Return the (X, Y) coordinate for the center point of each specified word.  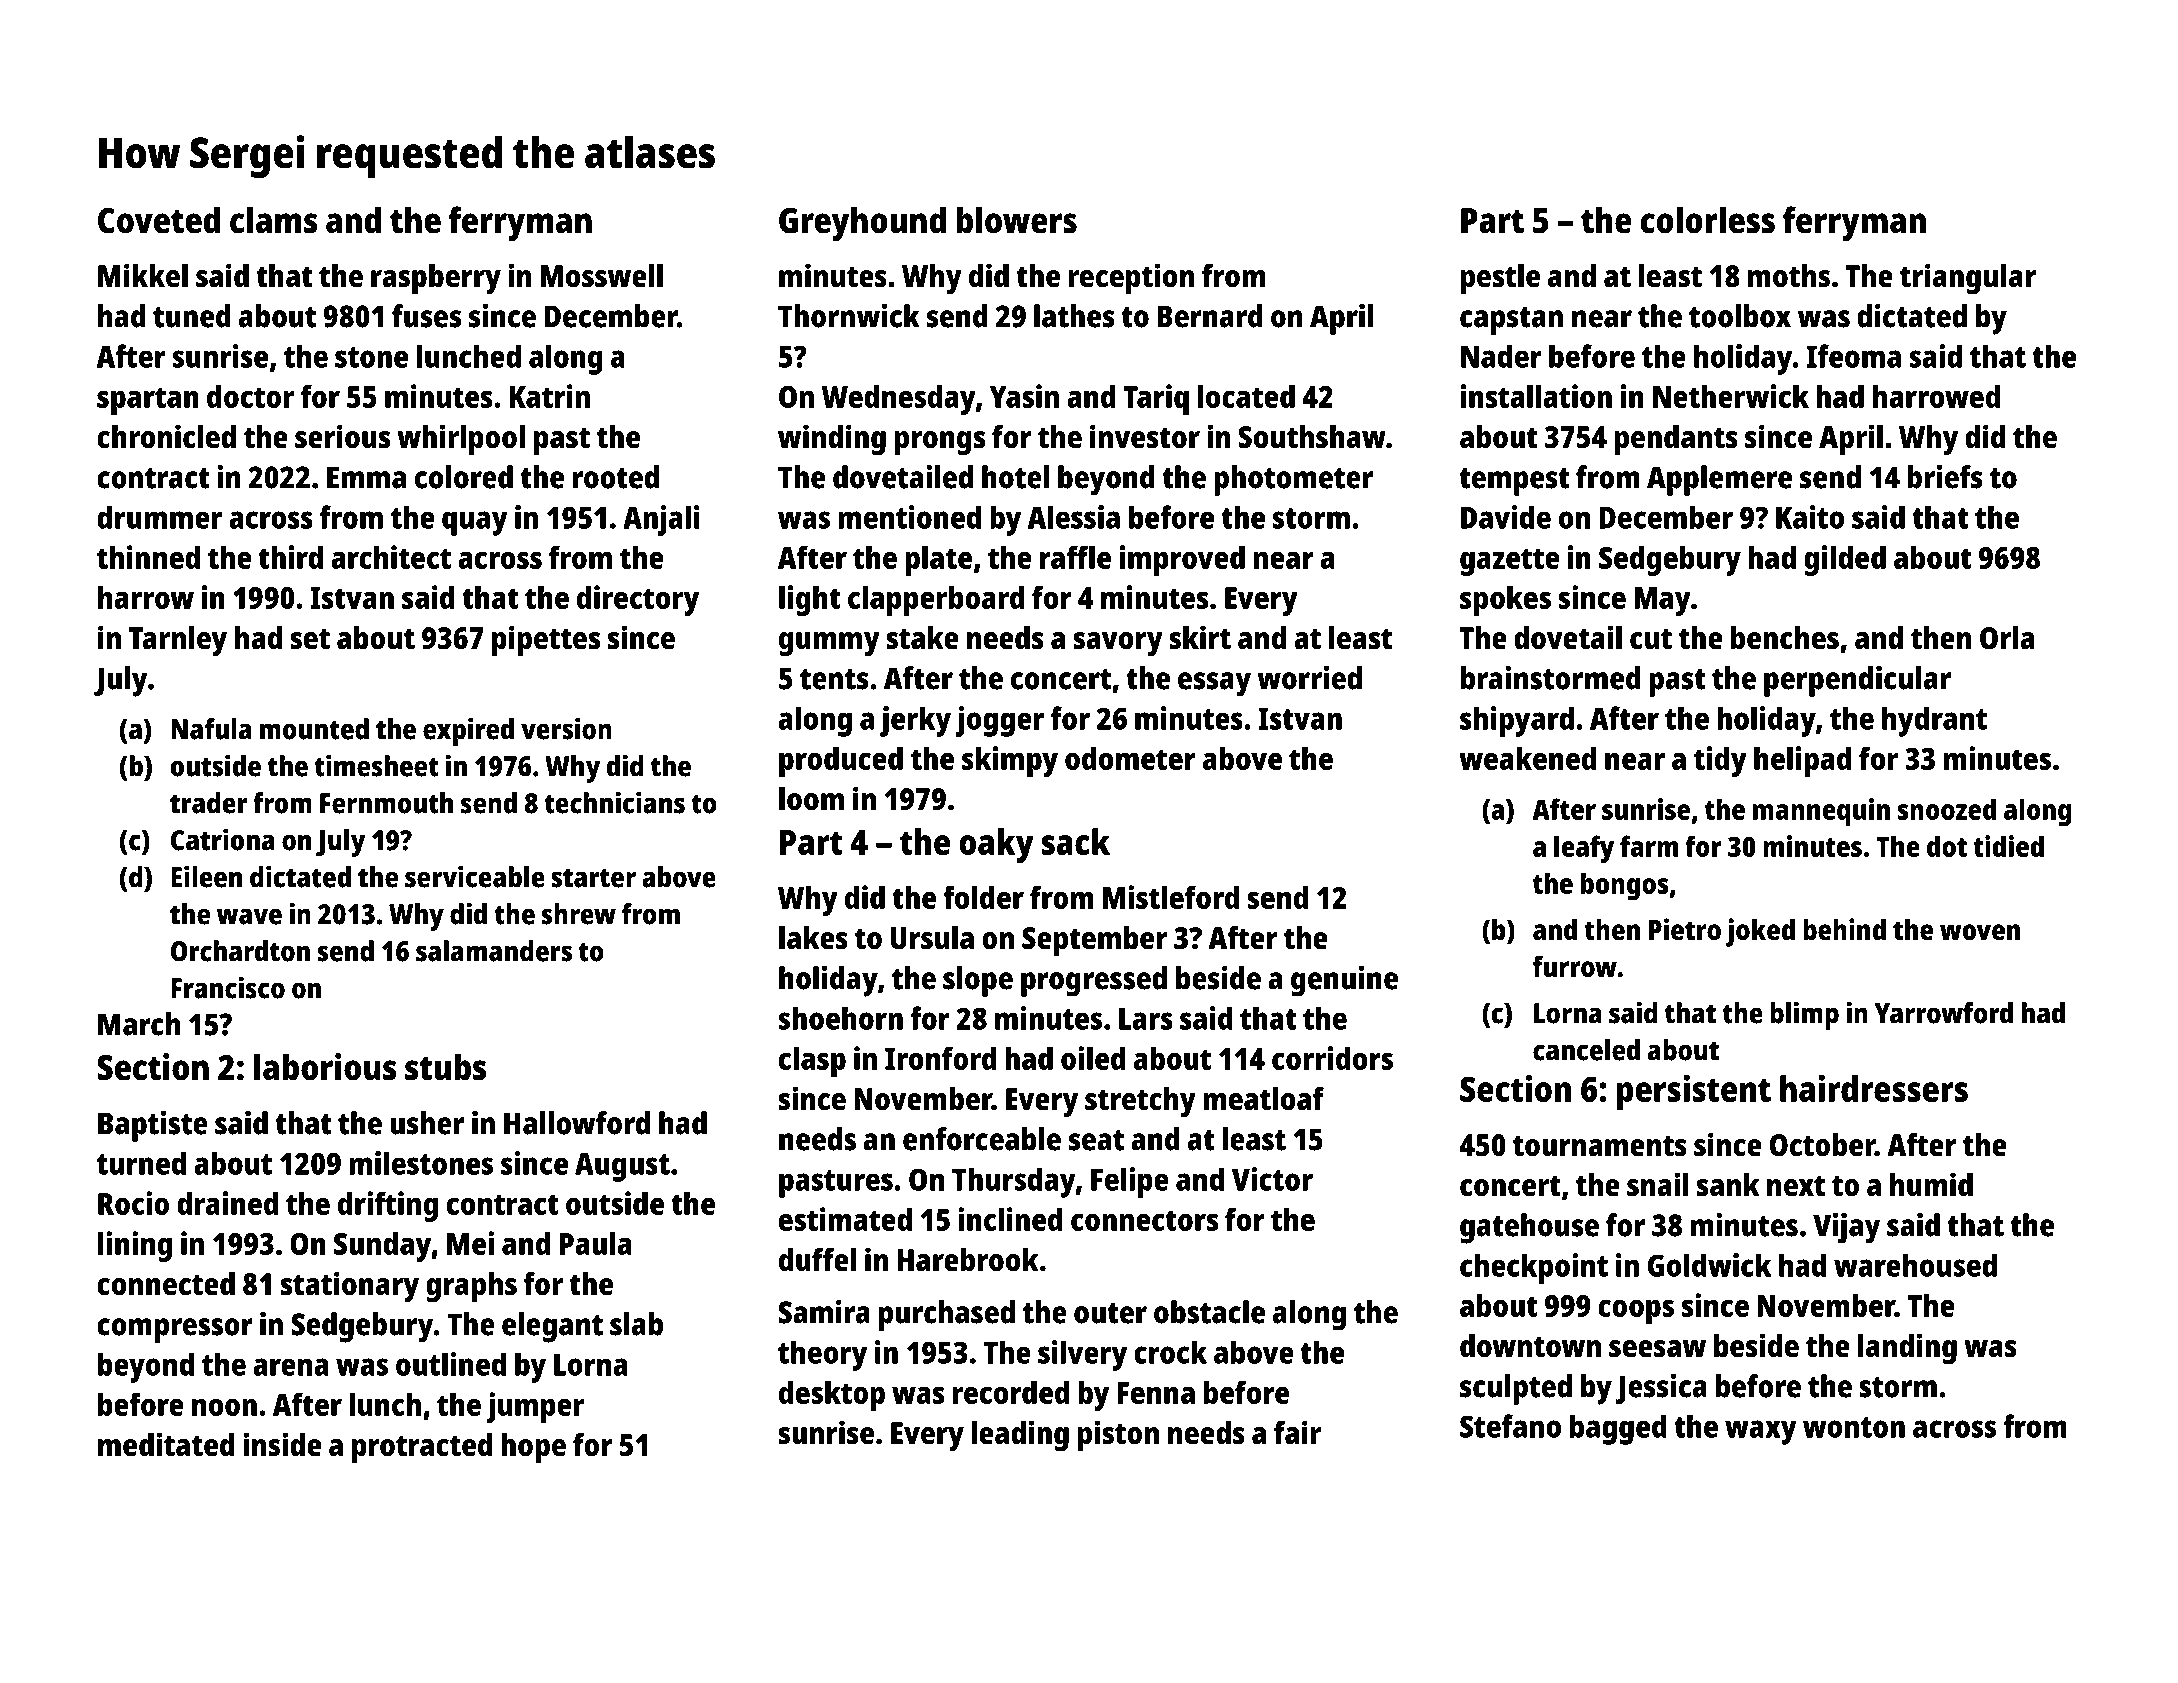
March (139, 1024)
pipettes (546, 641)
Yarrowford (1944, 1013)
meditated (166, 1444)
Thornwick (849, 316)
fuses (426, 316)
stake (922, 638)
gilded (1845, 560)
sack (1076, 841)
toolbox (1740, 316)
